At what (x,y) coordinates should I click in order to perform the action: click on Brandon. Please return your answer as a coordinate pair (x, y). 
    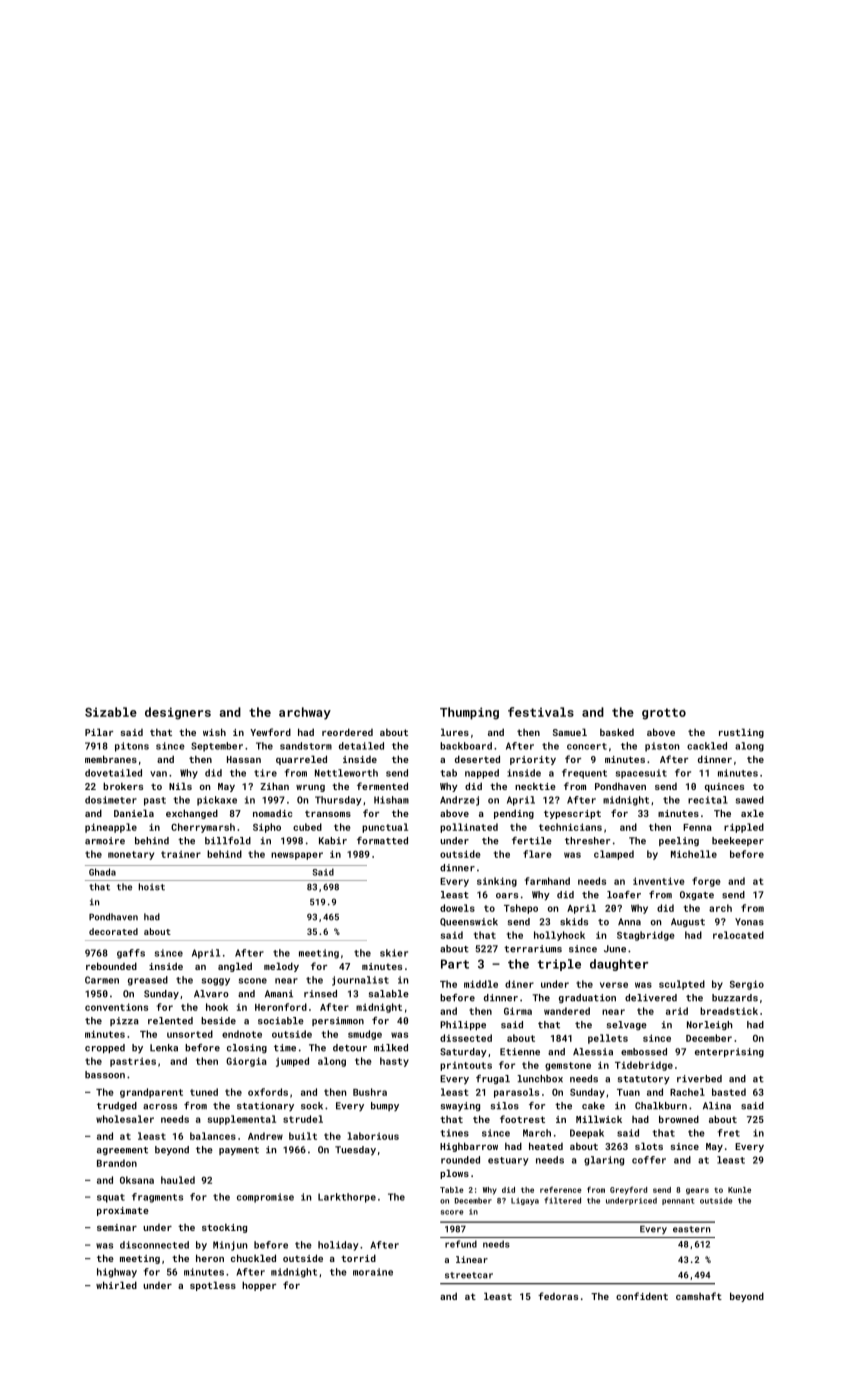
    Looking at the image, I should click on (117, 1163).
